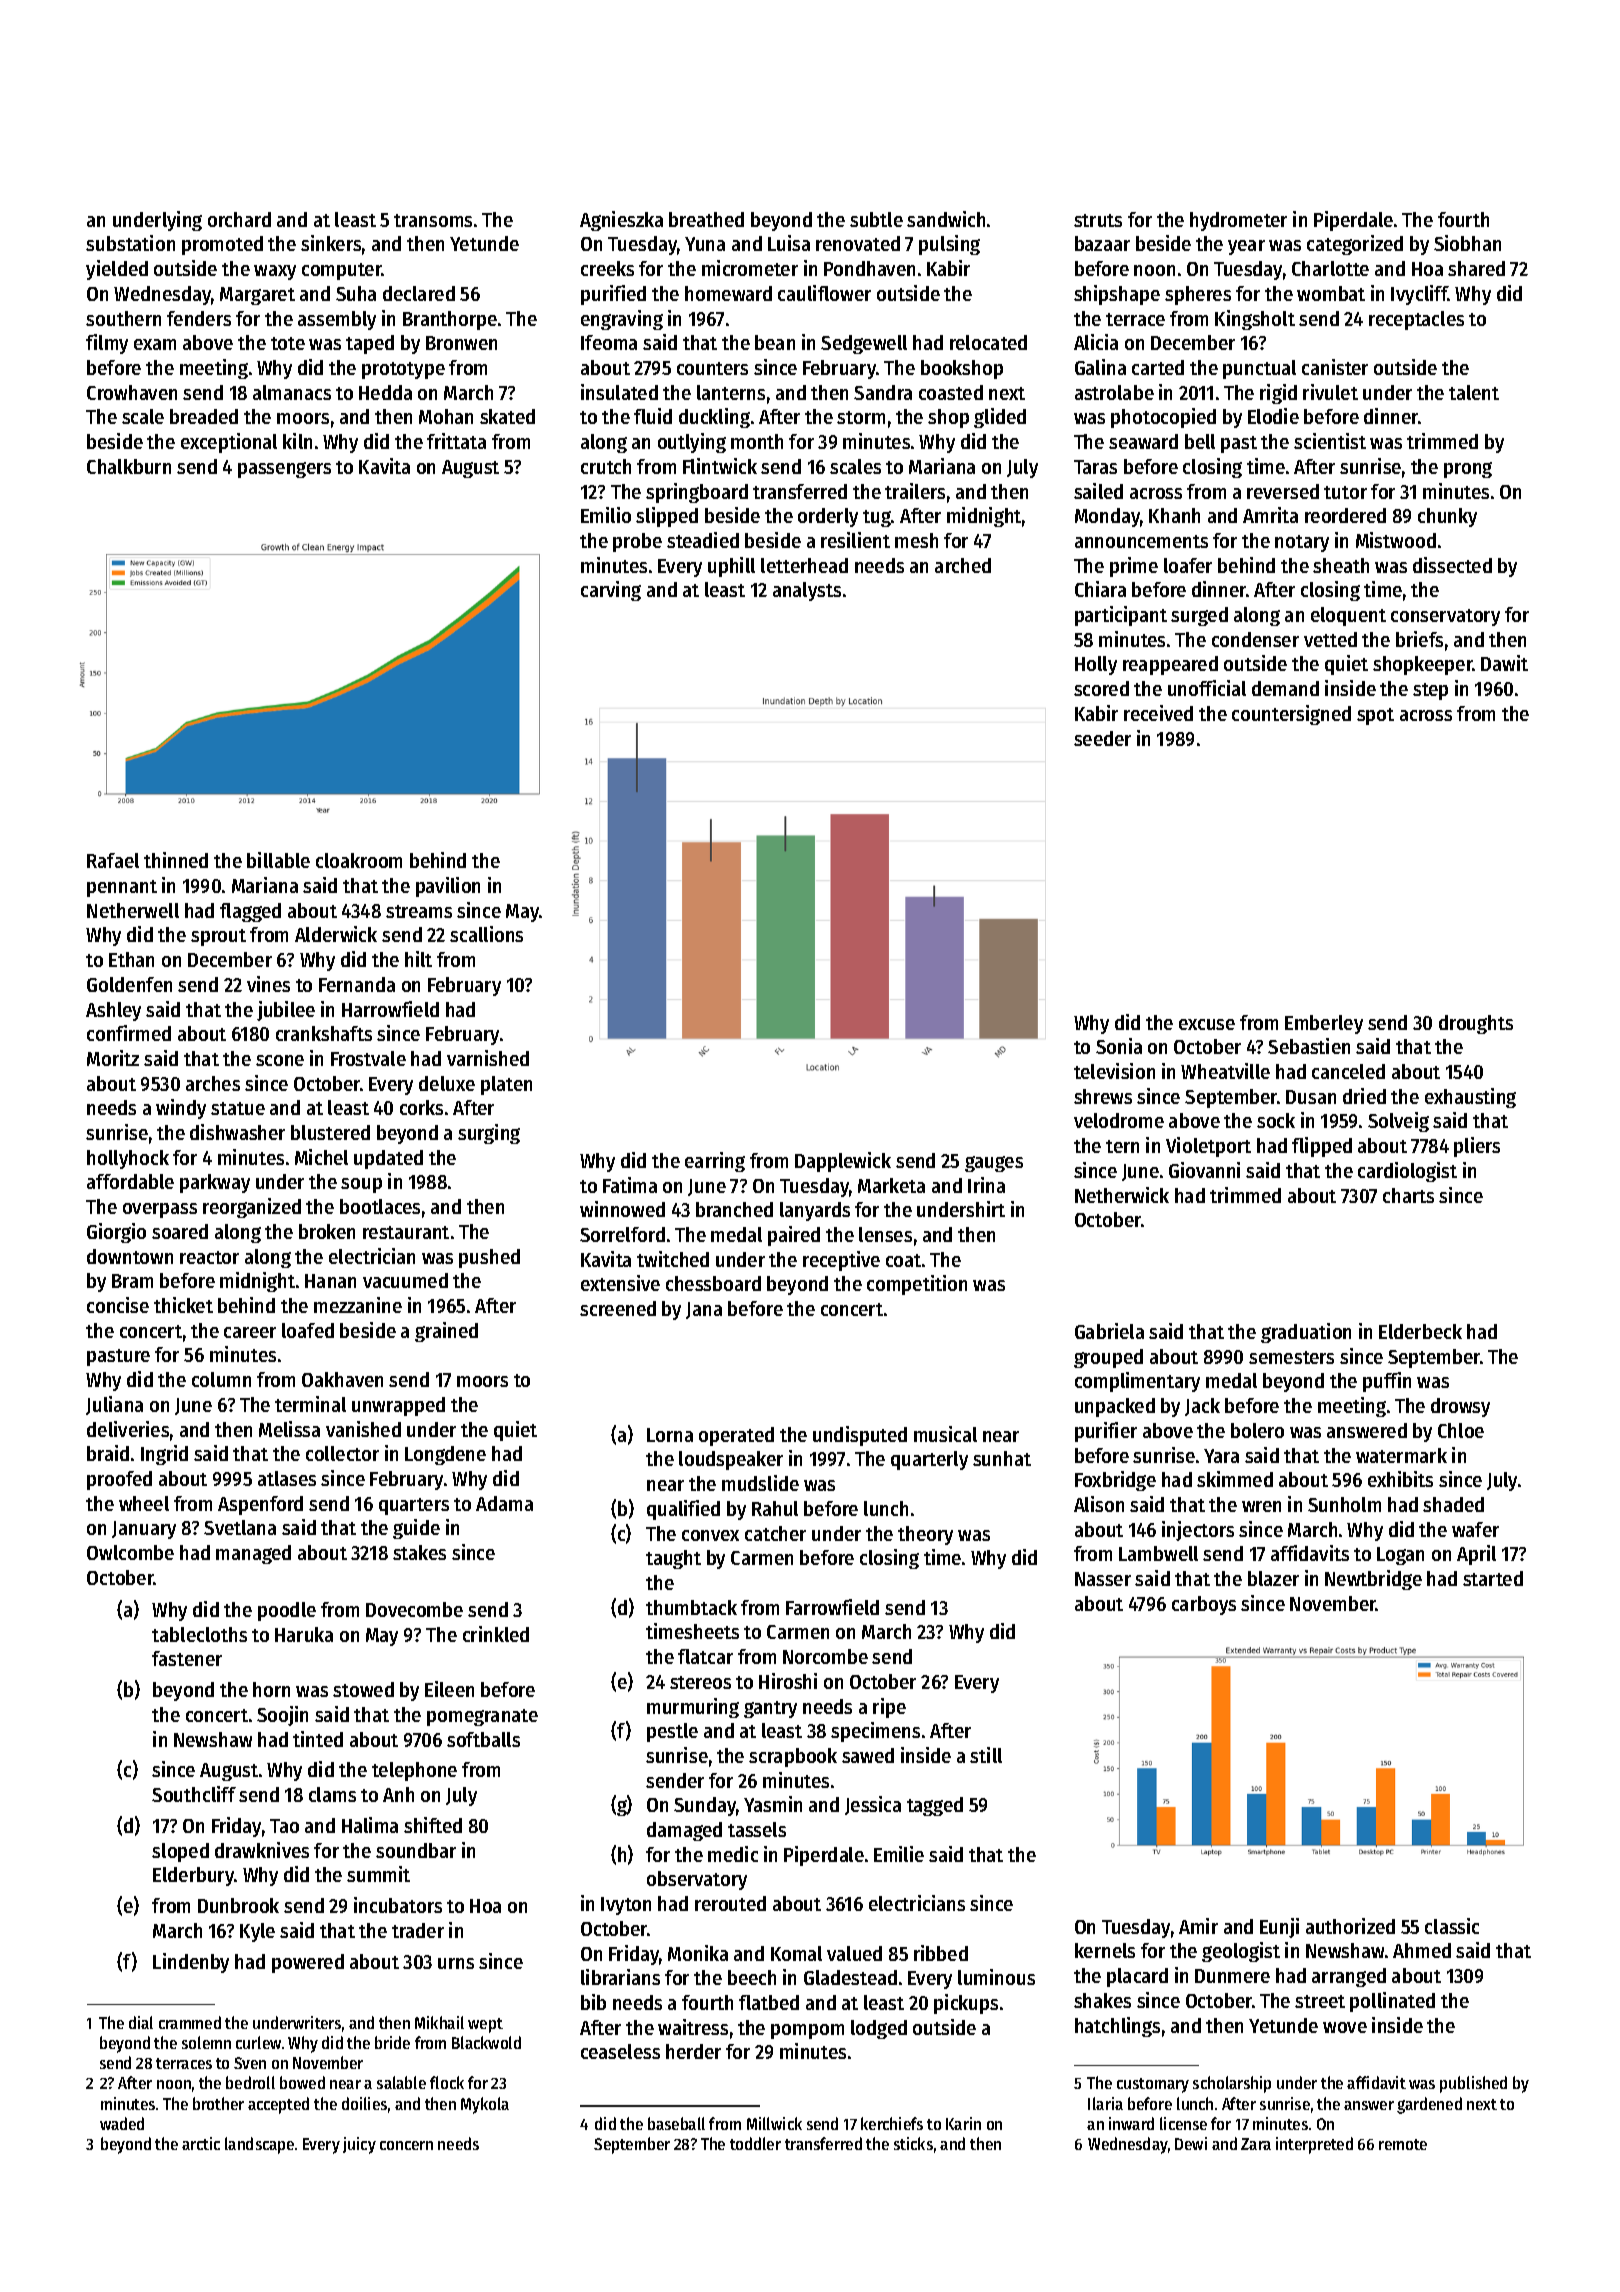  I want to click on career, so click(250, 1332).
